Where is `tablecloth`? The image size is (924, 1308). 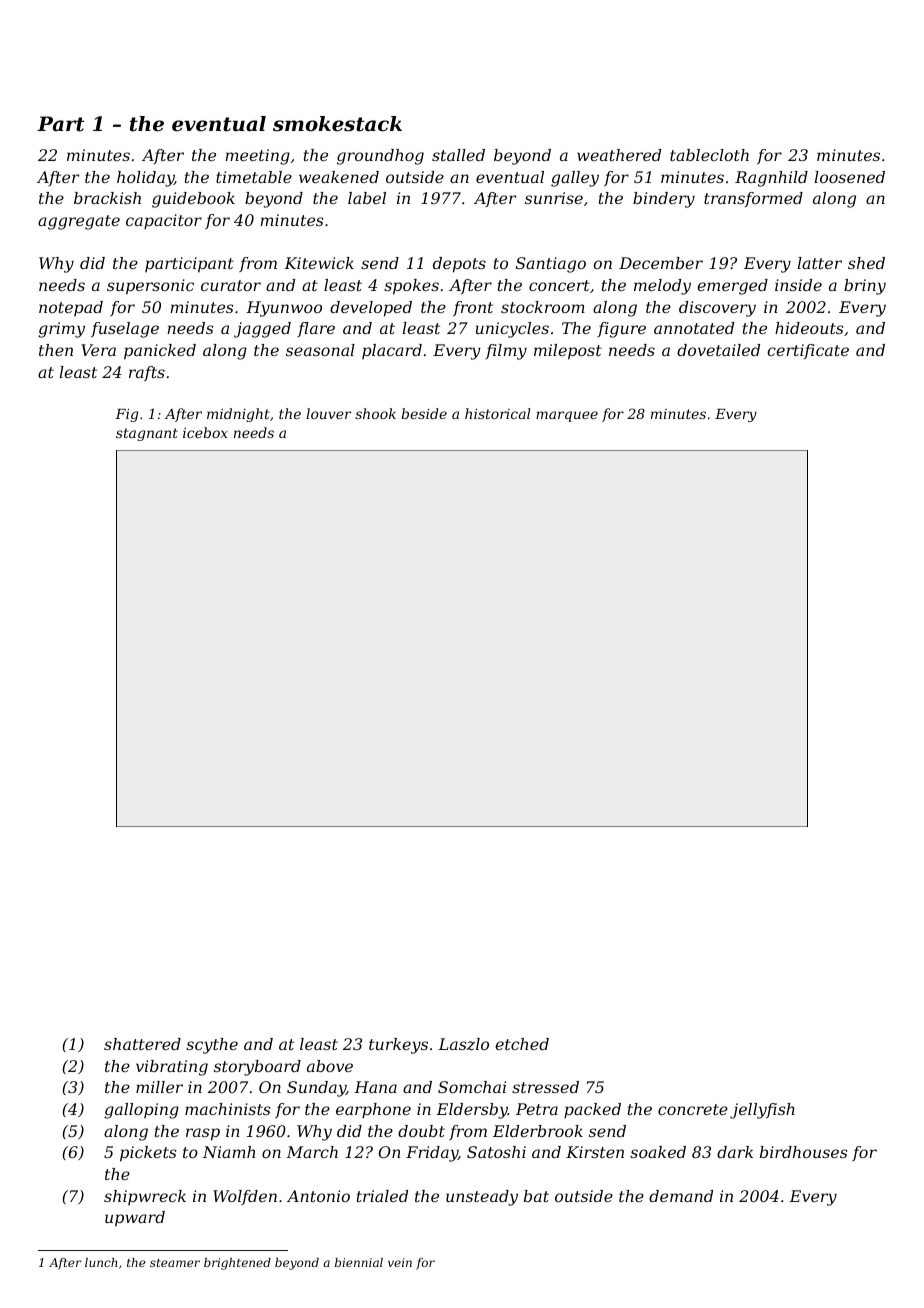 tablecloth is located at coordinates (709, 155).
